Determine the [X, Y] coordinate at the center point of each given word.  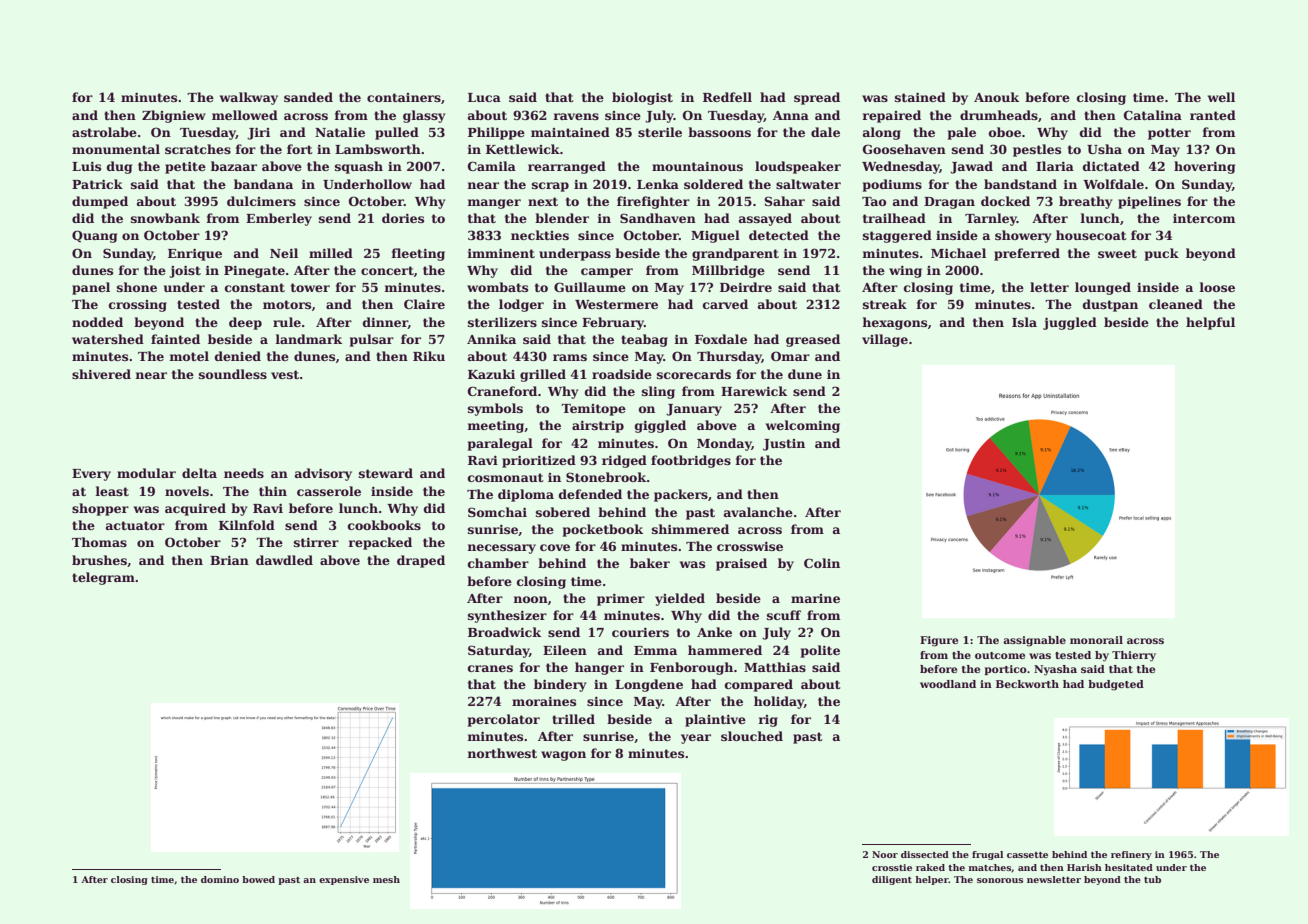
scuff [784, 615]
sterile [660, 132]
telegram [103, 578]
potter [1169, 134]
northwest [502, 753]
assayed [765, 219]
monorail [1096, 640]
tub [1152, 879]
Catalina [1153, 115]
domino [220, 879]
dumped [100, 202]
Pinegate [254, 272]
